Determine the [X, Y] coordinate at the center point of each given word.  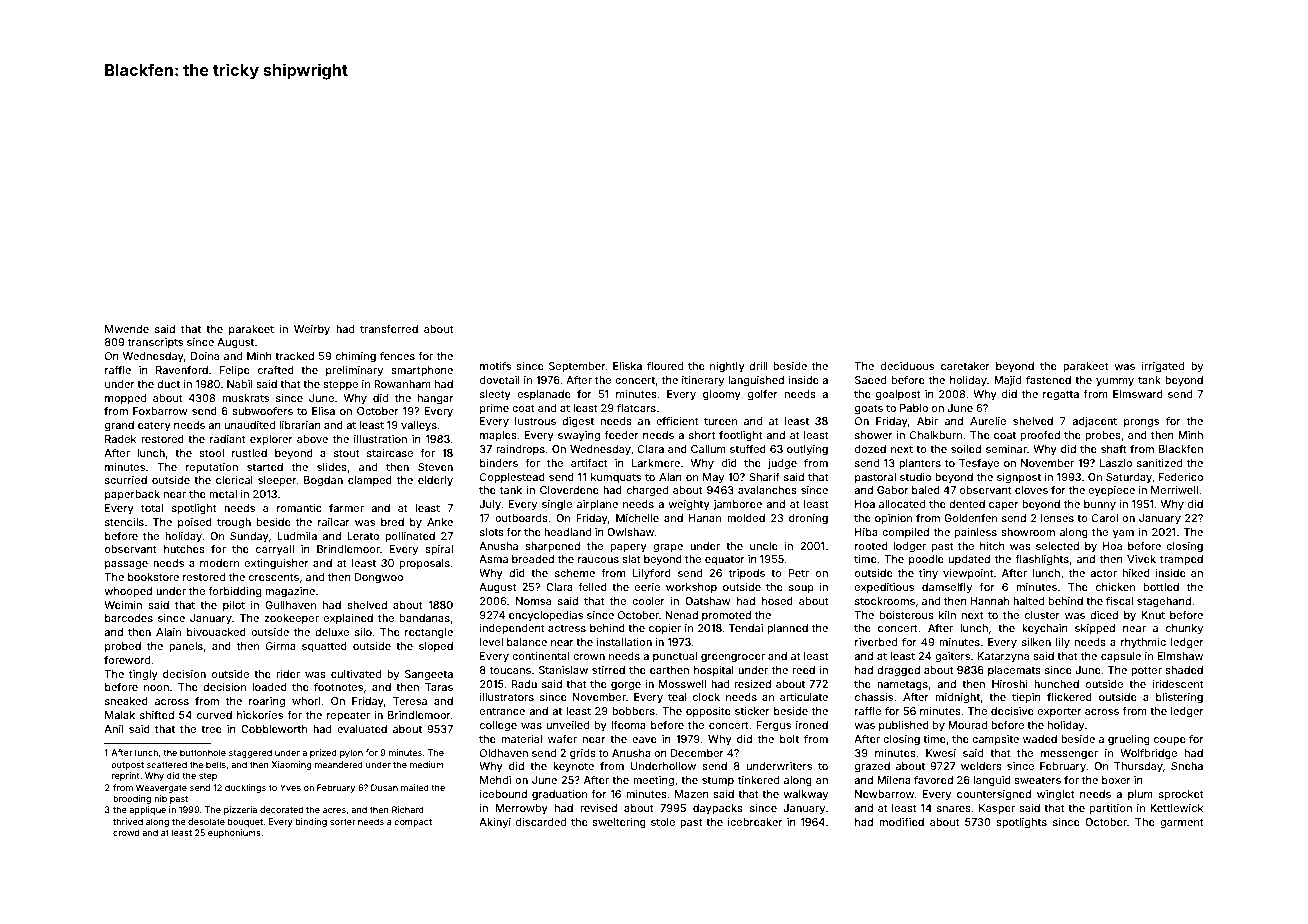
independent [512, 629]
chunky [1184, 629]
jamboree [737, 505]
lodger [910, 547]
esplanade [544, 395]
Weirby [312, 330]
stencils [124, 522]
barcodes [129, 618]
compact [413, 823]
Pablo [914, 408]
